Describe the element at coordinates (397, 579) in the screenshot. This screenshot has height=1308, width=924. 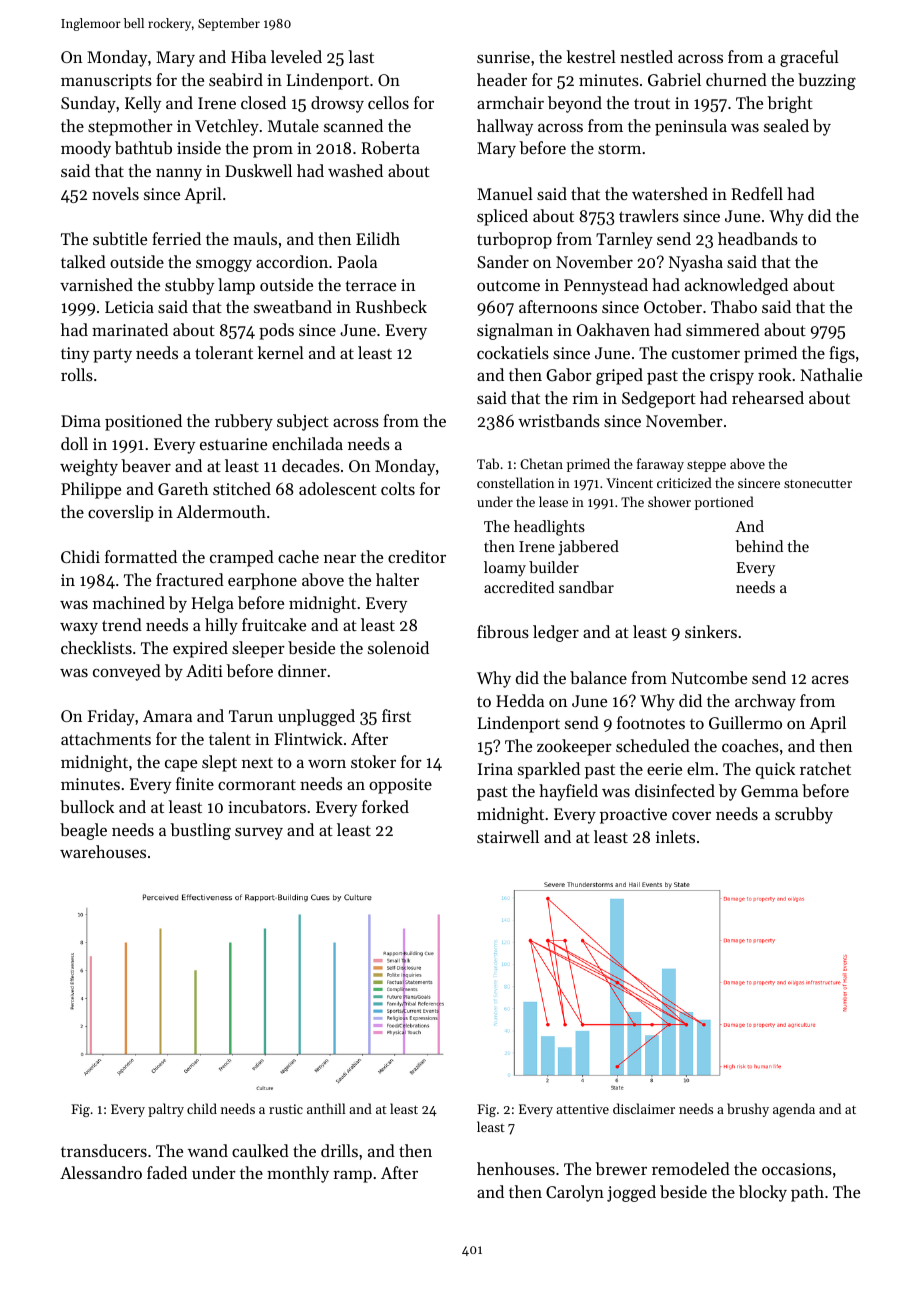
I see `halter` at that location.
